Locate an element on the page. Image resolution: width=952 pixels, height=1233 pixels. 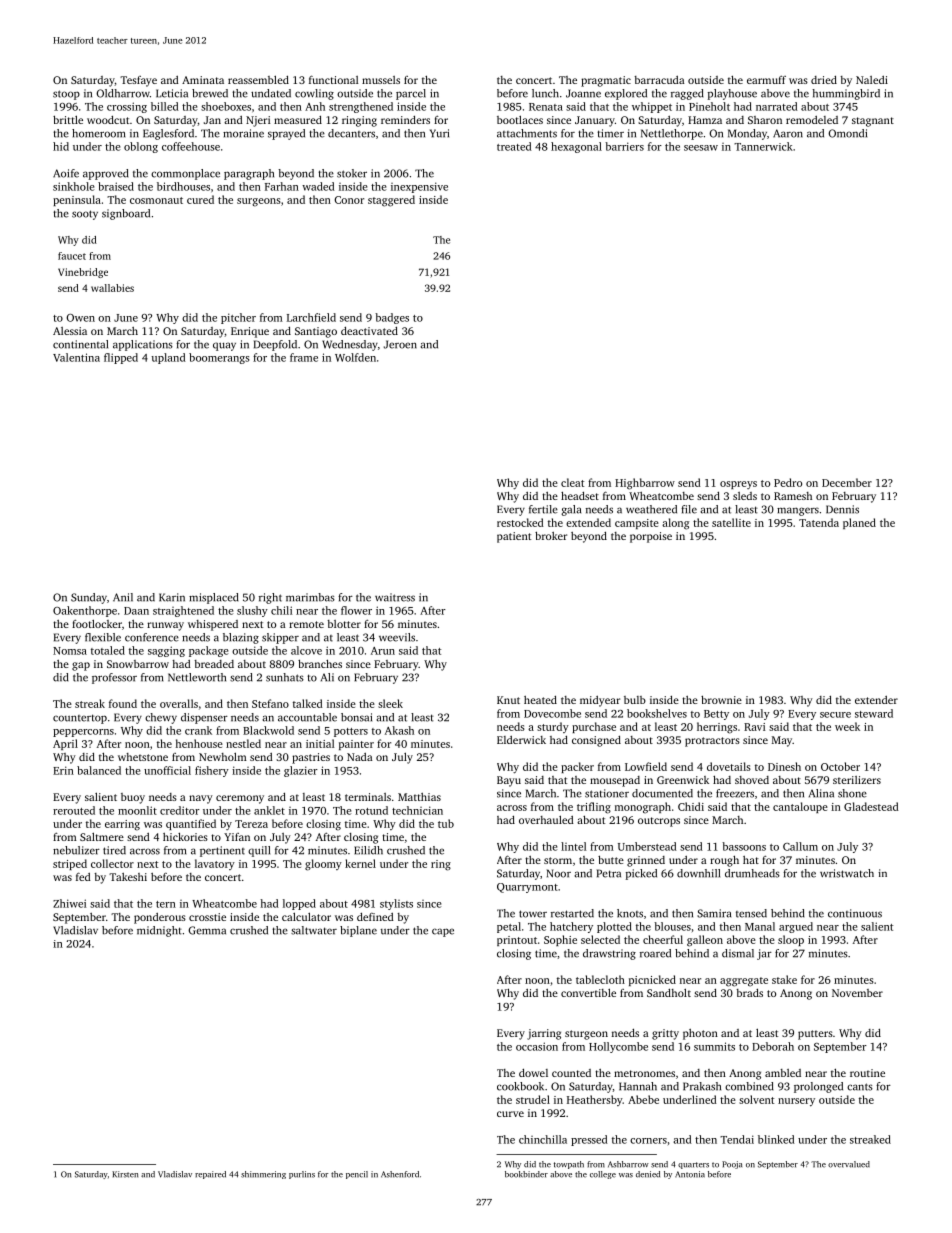
Kirsten is located at coordinates (125, 1174).
